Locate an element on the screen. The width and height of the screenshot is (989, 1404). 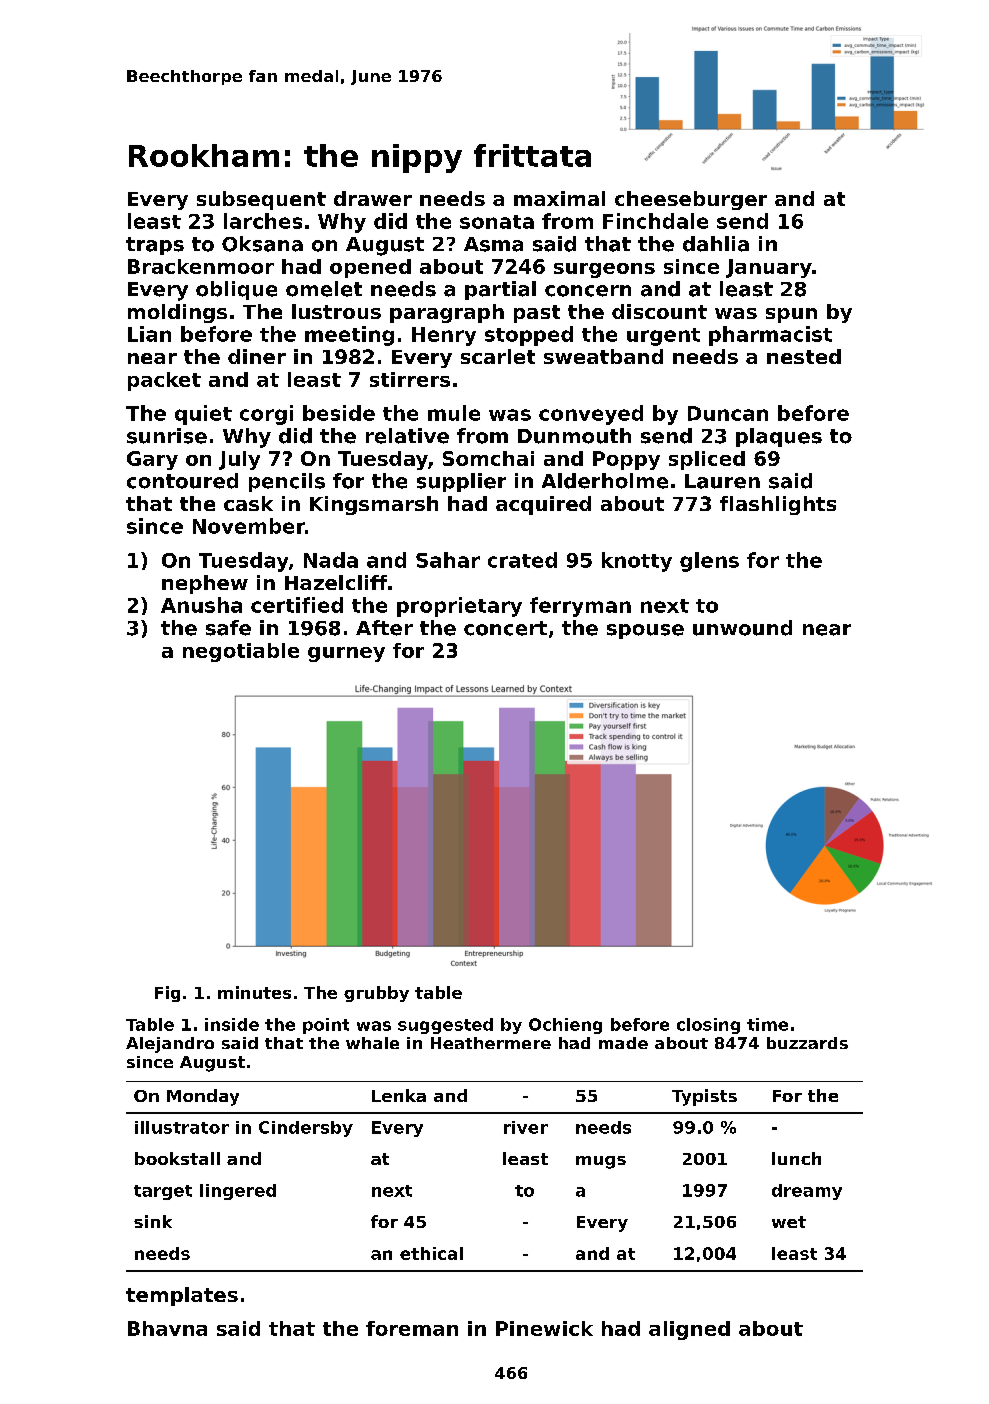
grubby is located at coordinates (376, 994).
